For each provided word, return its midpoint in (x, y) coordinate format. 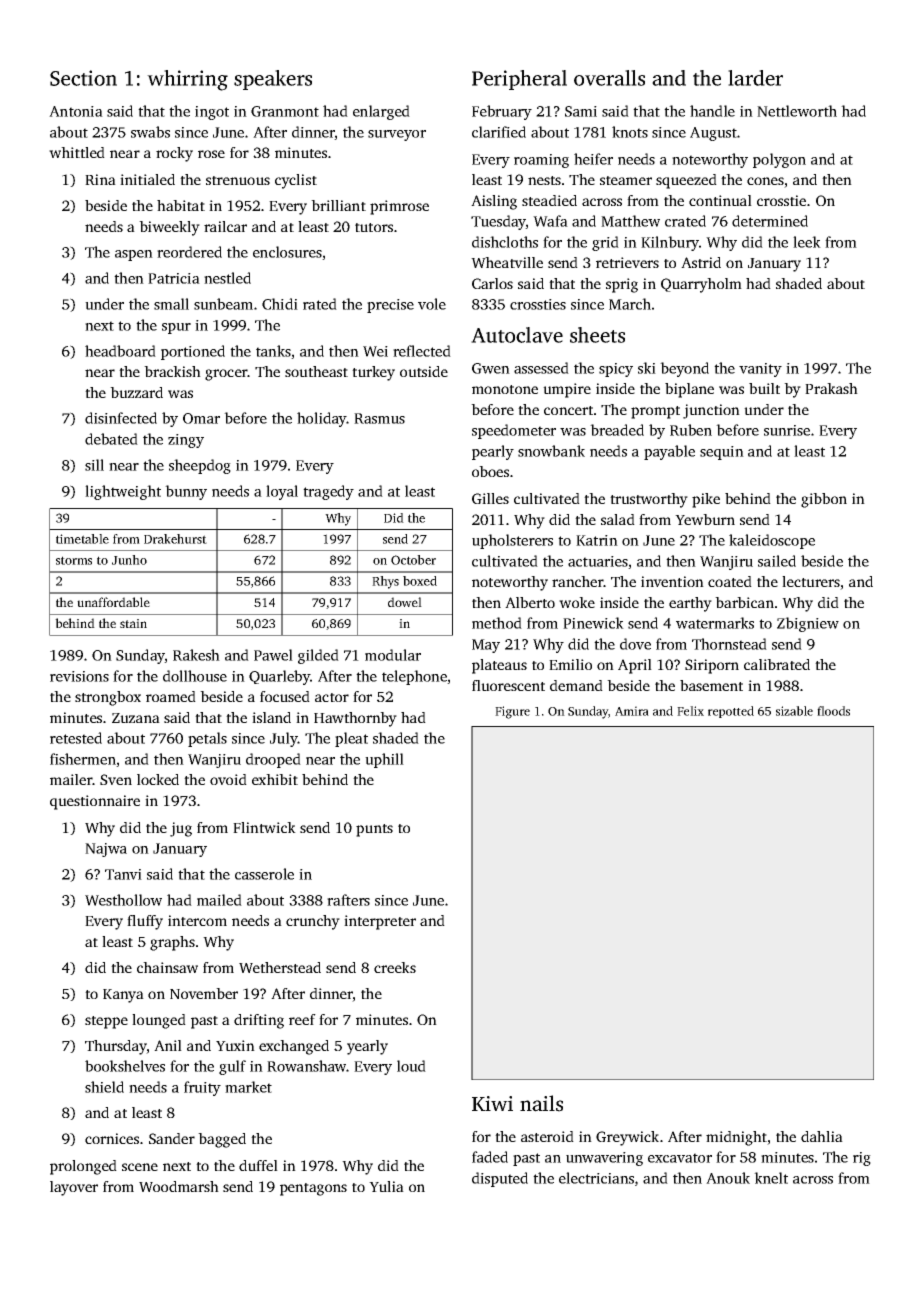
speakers (273, 80)
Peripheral (519, 80)
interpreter (380, 922)
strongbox (108, 698)
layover (74, 1188)
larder (755, 78)
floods (833, 711)
